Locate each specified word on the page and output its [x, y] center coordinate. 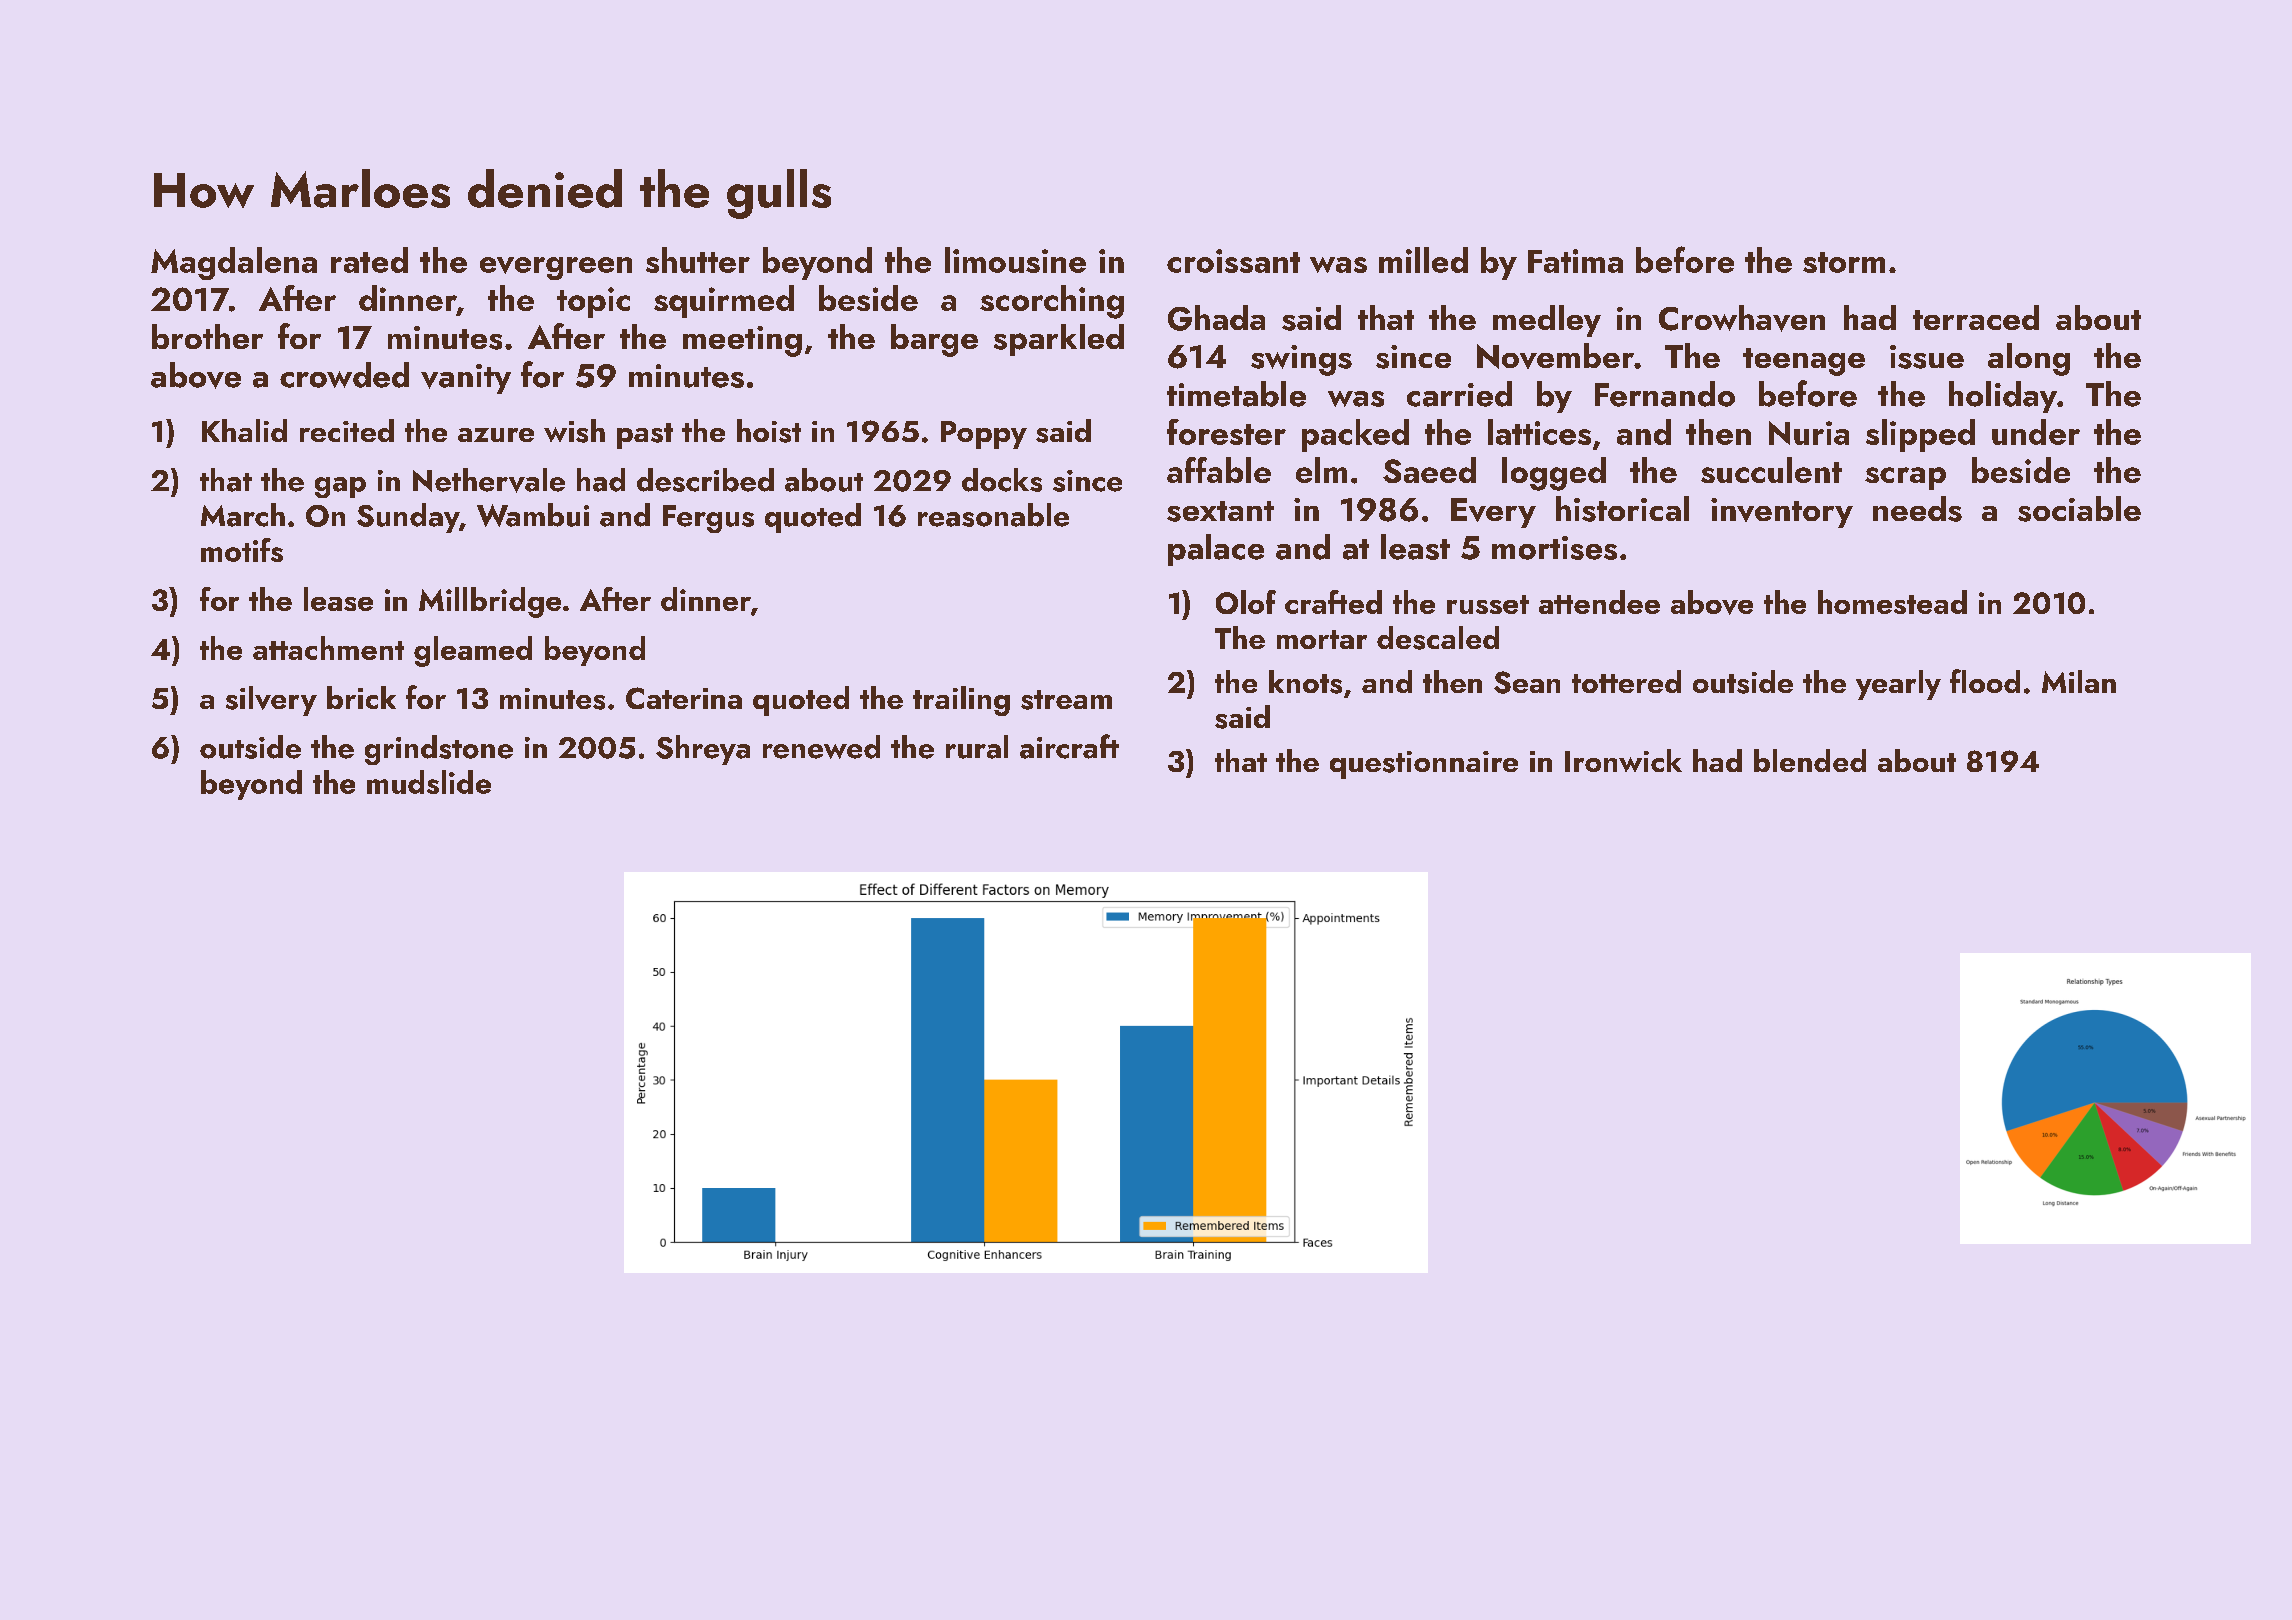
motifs [242, 550]
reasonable [993, 515]
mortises [1554, 548]
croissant [1233, 261]
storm [1844, 262]
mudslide [429, 782]
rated [369, 260]
